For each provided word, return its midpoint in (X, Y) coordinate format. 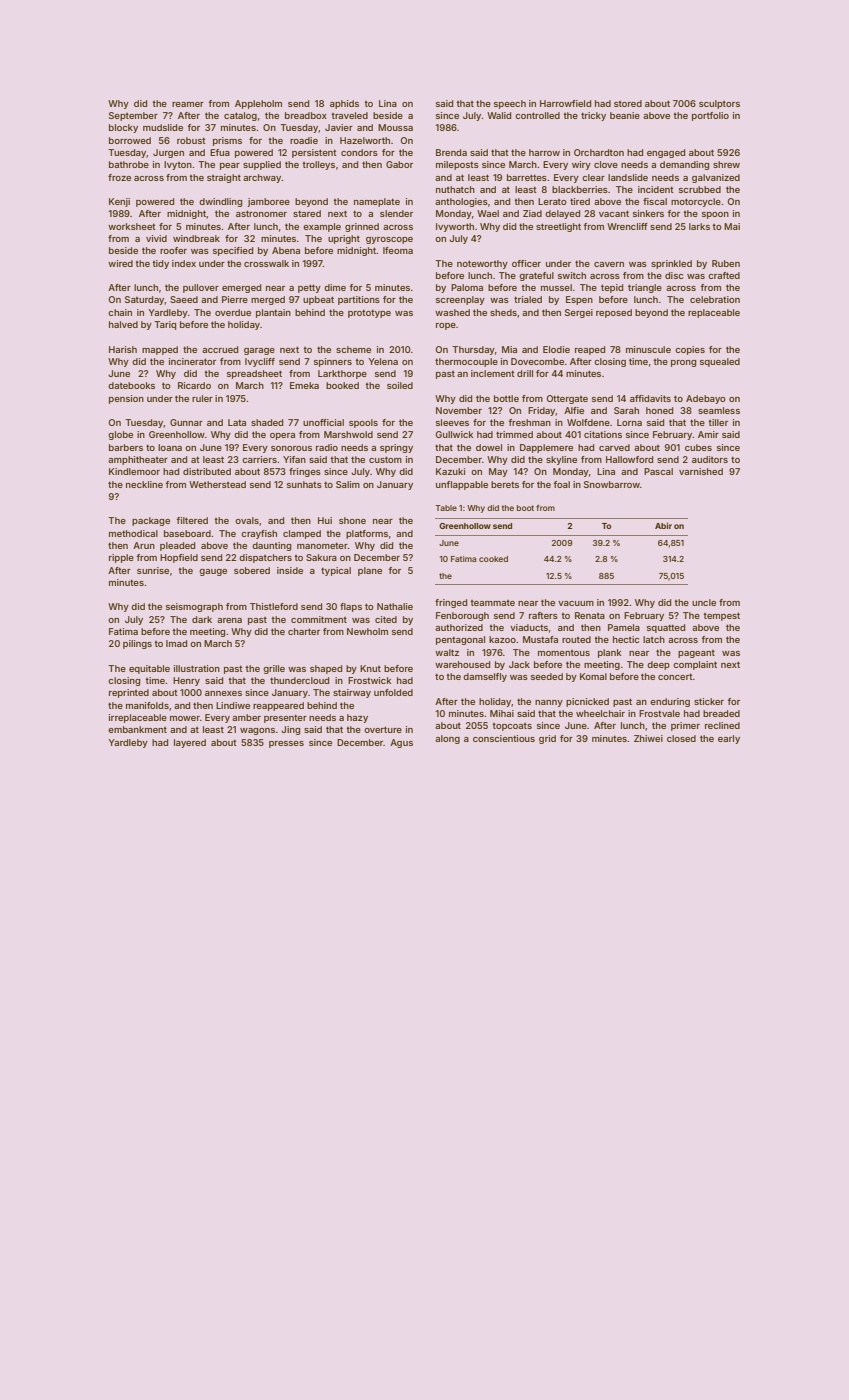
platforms (367, 534)
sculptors (719, 104)
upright (344, 239)
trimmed (514, 434)
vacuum (576, 603)
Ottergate (567, 399)
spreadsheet (254, 374)
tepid (612, 288)
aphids (344, 104)
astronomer (261, 213)
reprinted (129, 693)
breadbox (306, 115)
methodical (133, 533)
